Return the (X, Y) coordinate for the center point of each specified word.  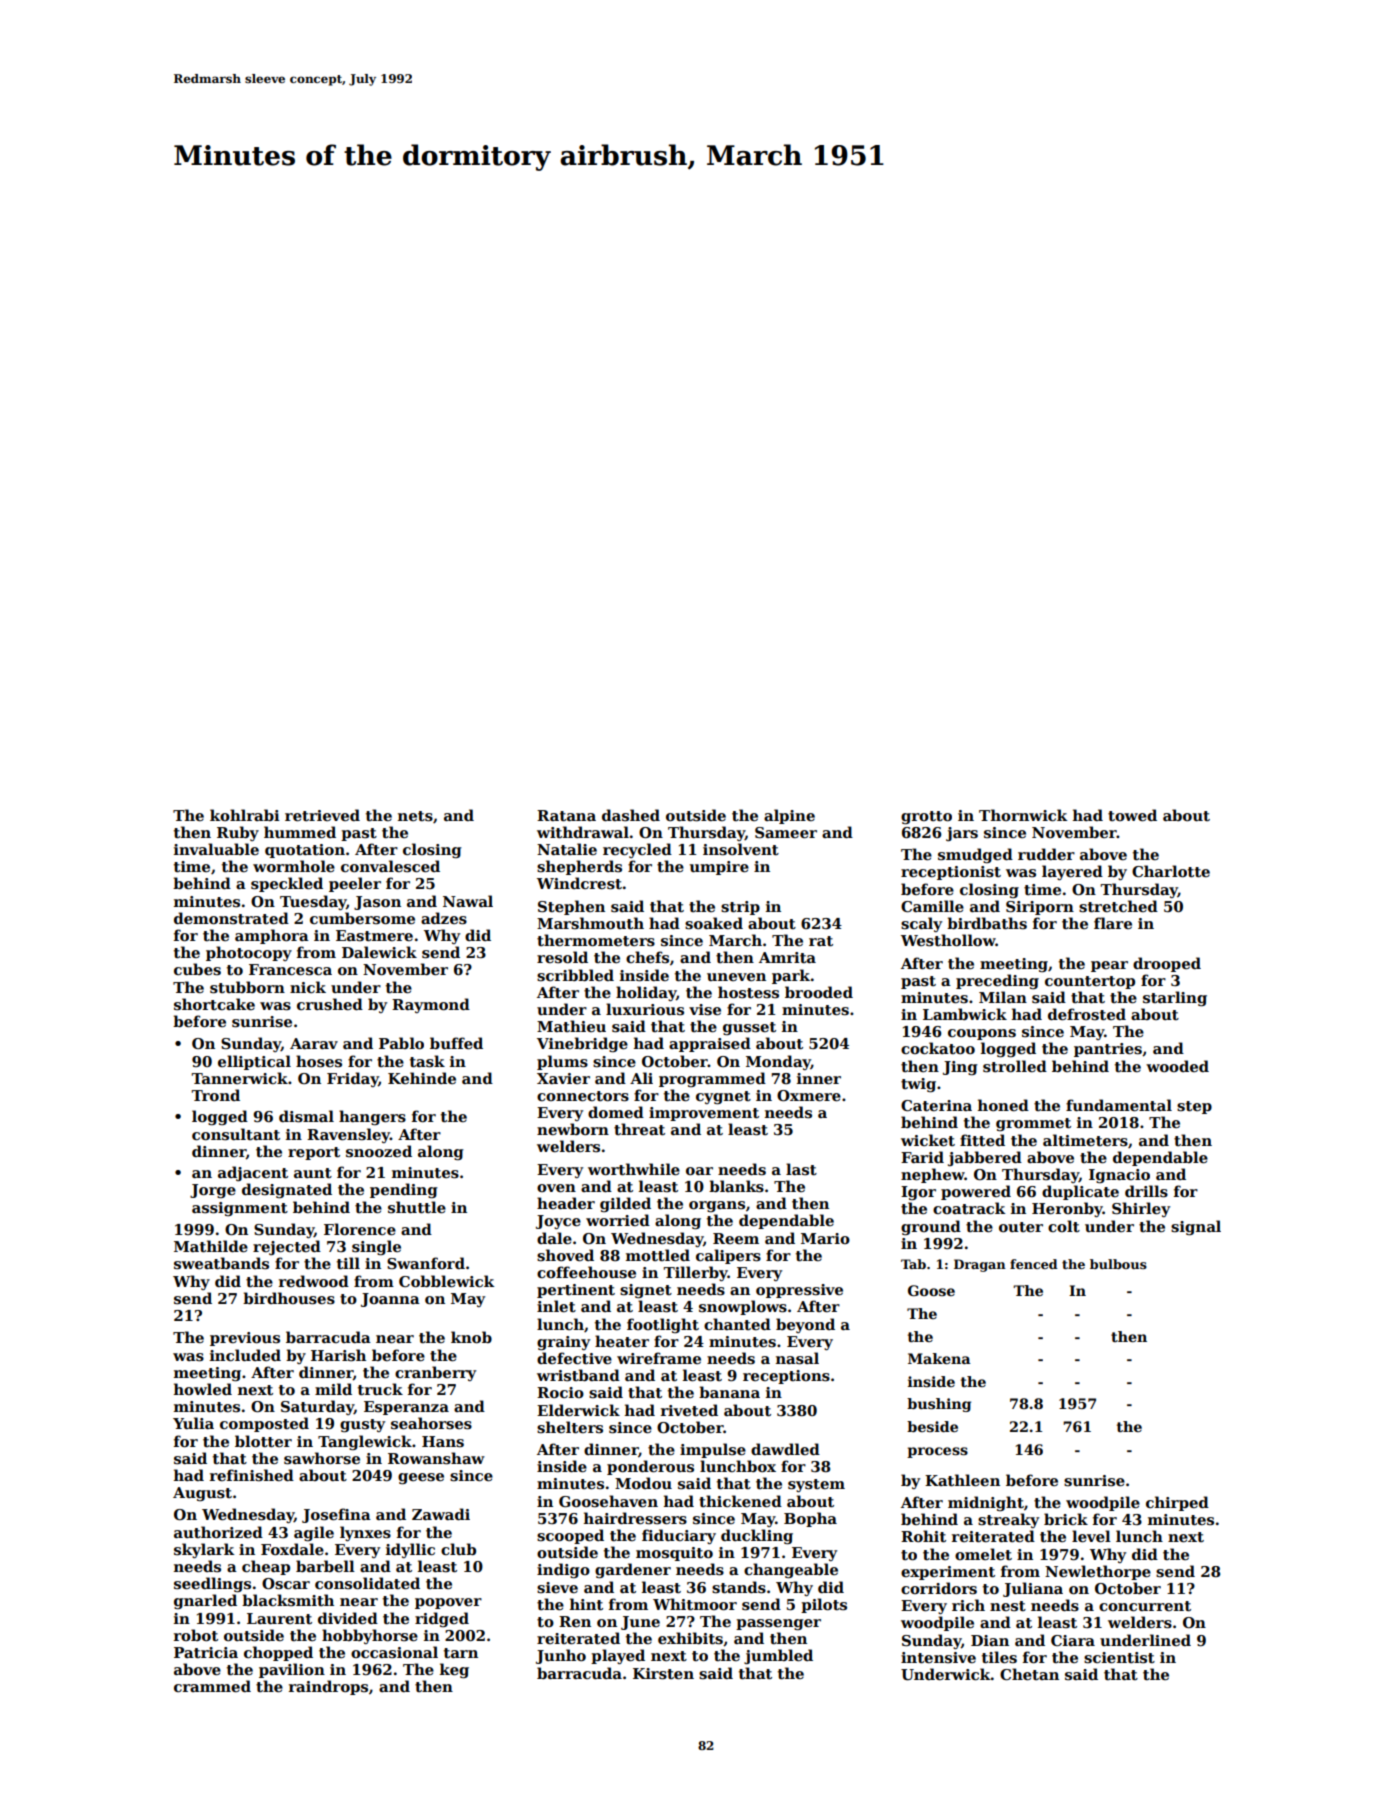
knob (471, 1337)
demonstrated (231, 918)
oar (699, 1171)
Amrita (787, 957)
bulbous (1118, 1264)
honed (1003, 1105)
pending (404, 1190)
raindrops (328, 1687)
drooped (1167, 964)
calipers (728, 1256)
